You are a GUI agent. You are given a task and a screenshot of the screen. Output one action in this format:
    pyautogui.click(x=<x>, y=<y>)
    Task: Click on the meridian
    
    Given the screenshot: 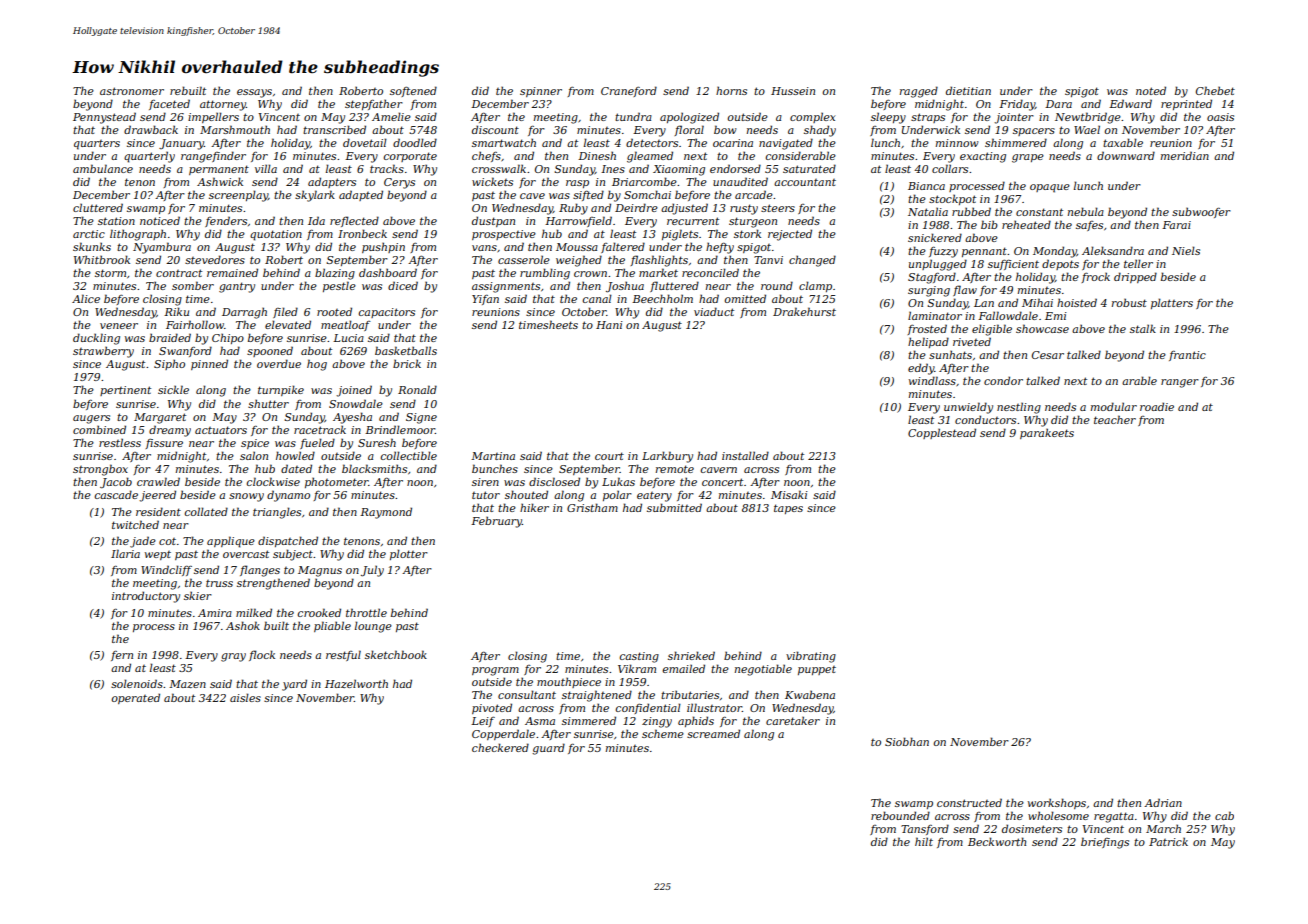 What is the action you would take?
    pyautogui.click(x=1185, y=155)
